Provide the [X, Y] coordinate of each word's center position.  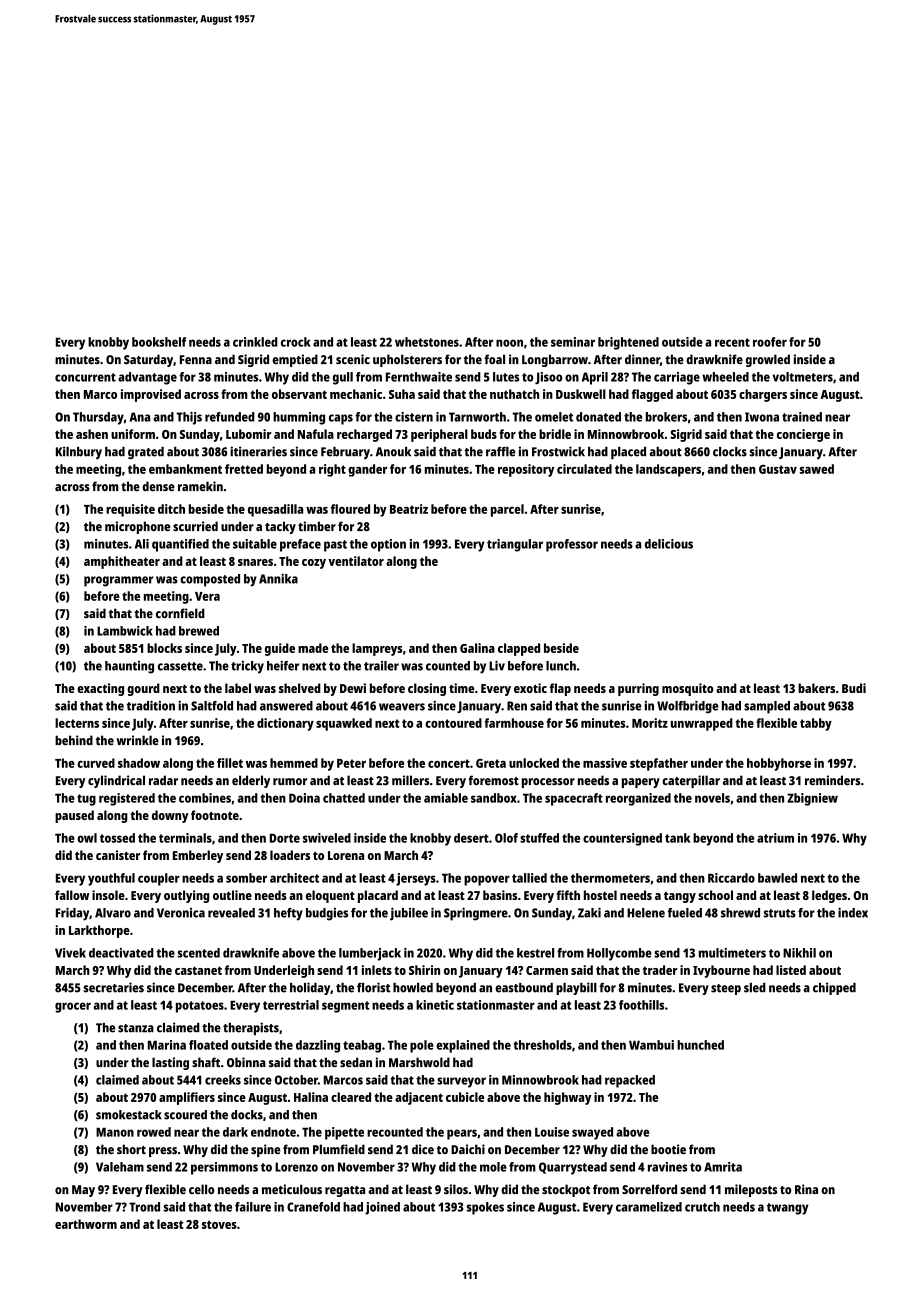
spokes [485, 1208]
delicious [669, 544]
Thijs [189, 418]
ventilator [356, 561]
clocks [730, 452]
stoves [219, 1224]
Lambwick [125, 631]
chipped [834, 988]
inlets [377, 970]
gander [367, 470]
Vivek [70, 953]
